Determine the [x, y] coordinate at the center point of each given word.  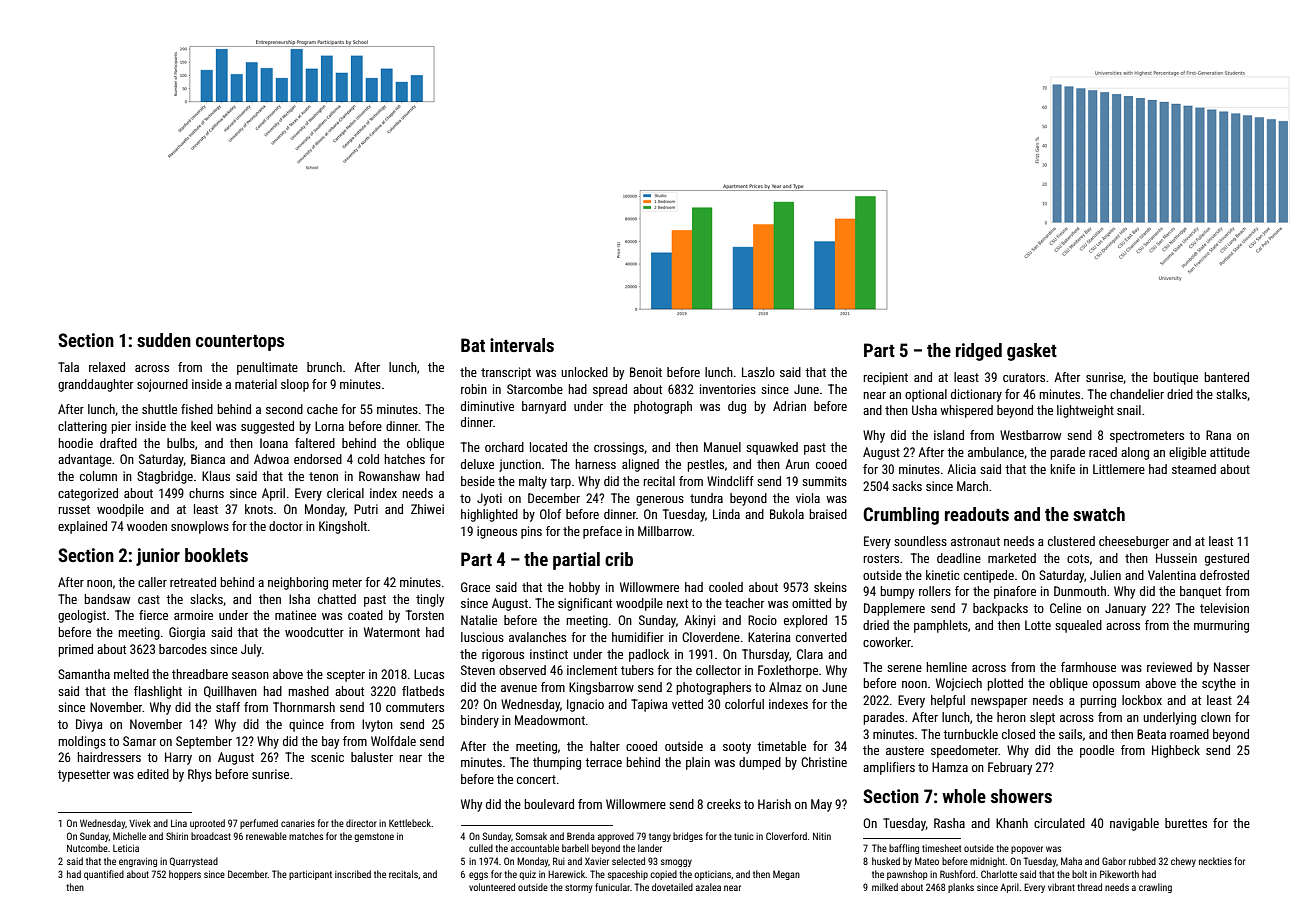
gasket [1032, 352]
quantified [104, 875]
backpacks [1000, 609]
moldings [82, 742]
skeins [830, 587]
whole [964, 796]
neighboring [298, 583]
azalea [708, 887]
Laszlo [758, 372]
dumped [760, 763]
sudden [164, 340]
